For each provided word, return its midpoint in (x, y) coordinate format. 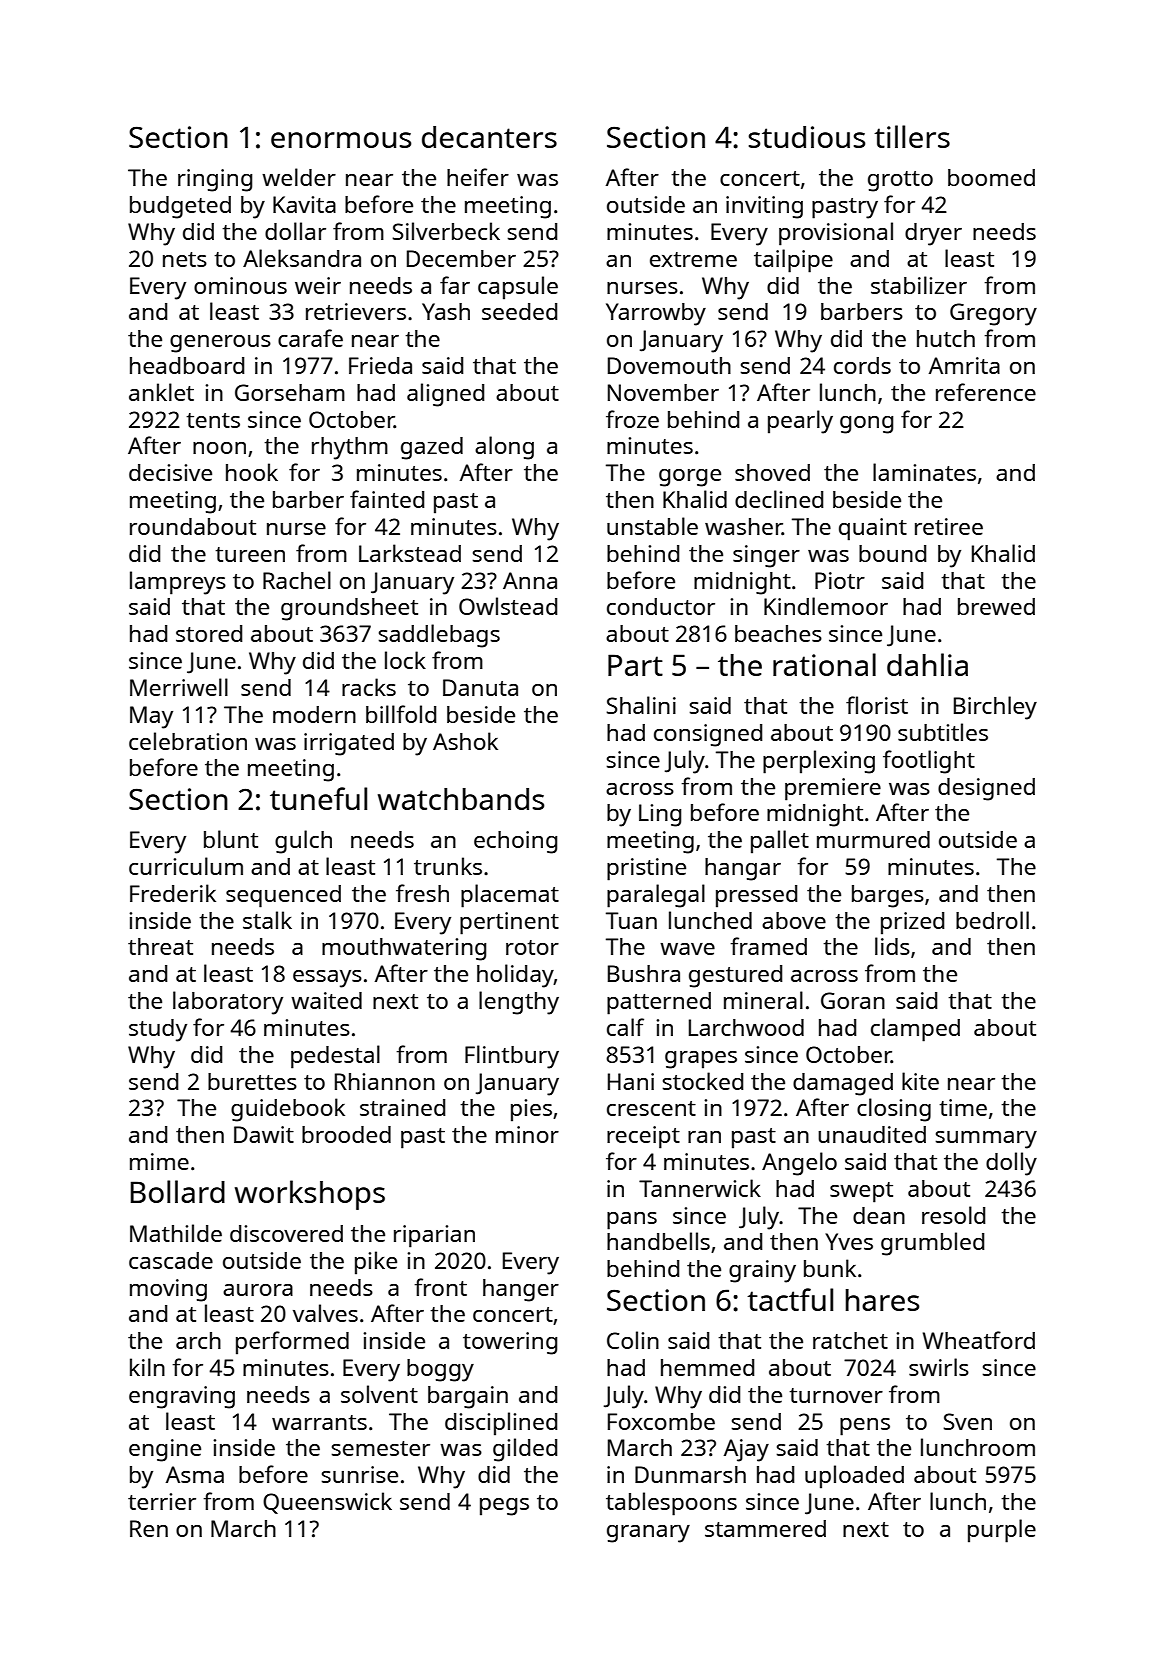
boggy (440, 1370)
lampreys (178, 583)
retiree (949, 526)
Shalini (641, 705)
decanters (489, 137)
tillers (912, 136)
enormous (341, 140)
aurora (258, 1290)
